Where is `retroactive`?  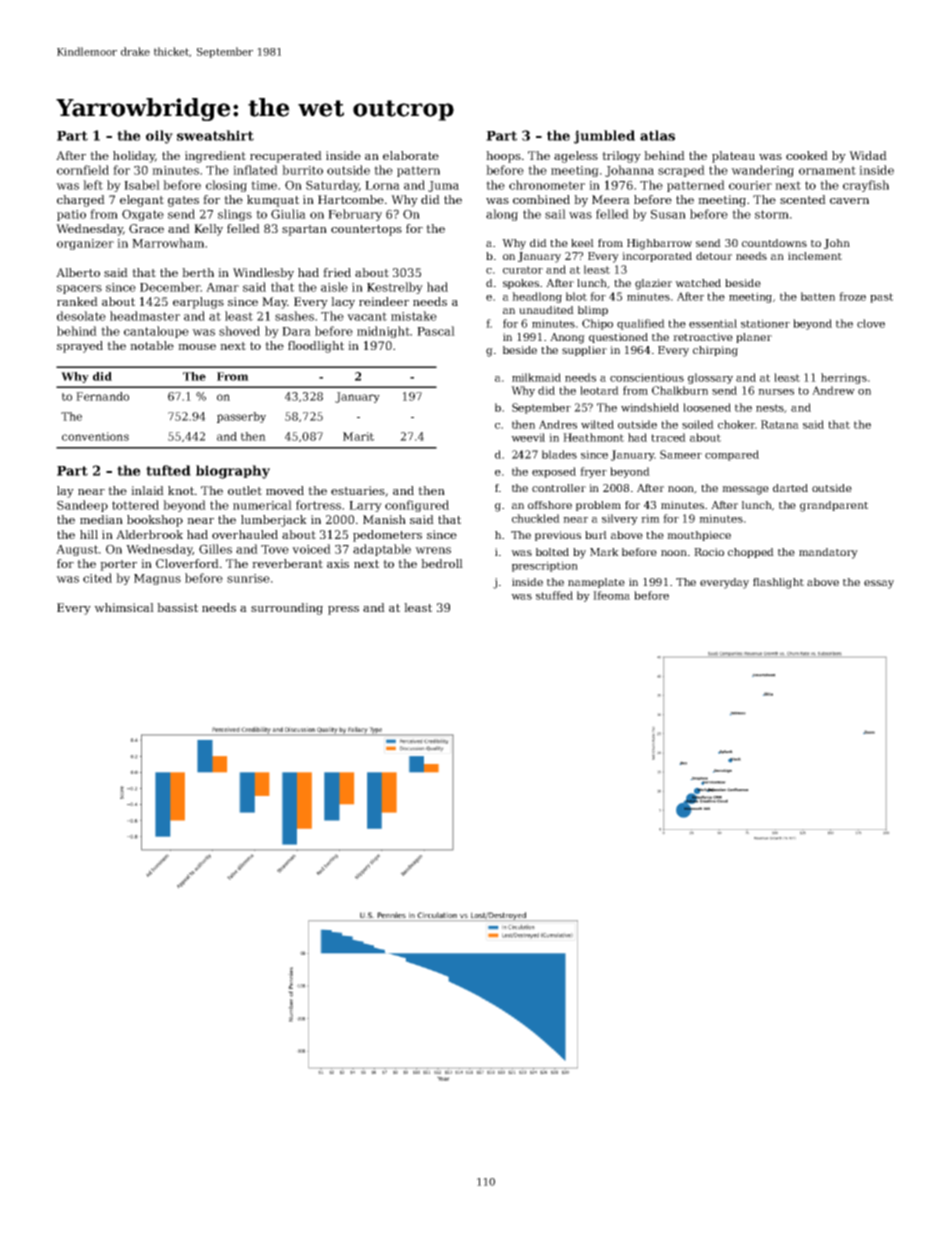 retroactive is located at coordinates (703, 337).
